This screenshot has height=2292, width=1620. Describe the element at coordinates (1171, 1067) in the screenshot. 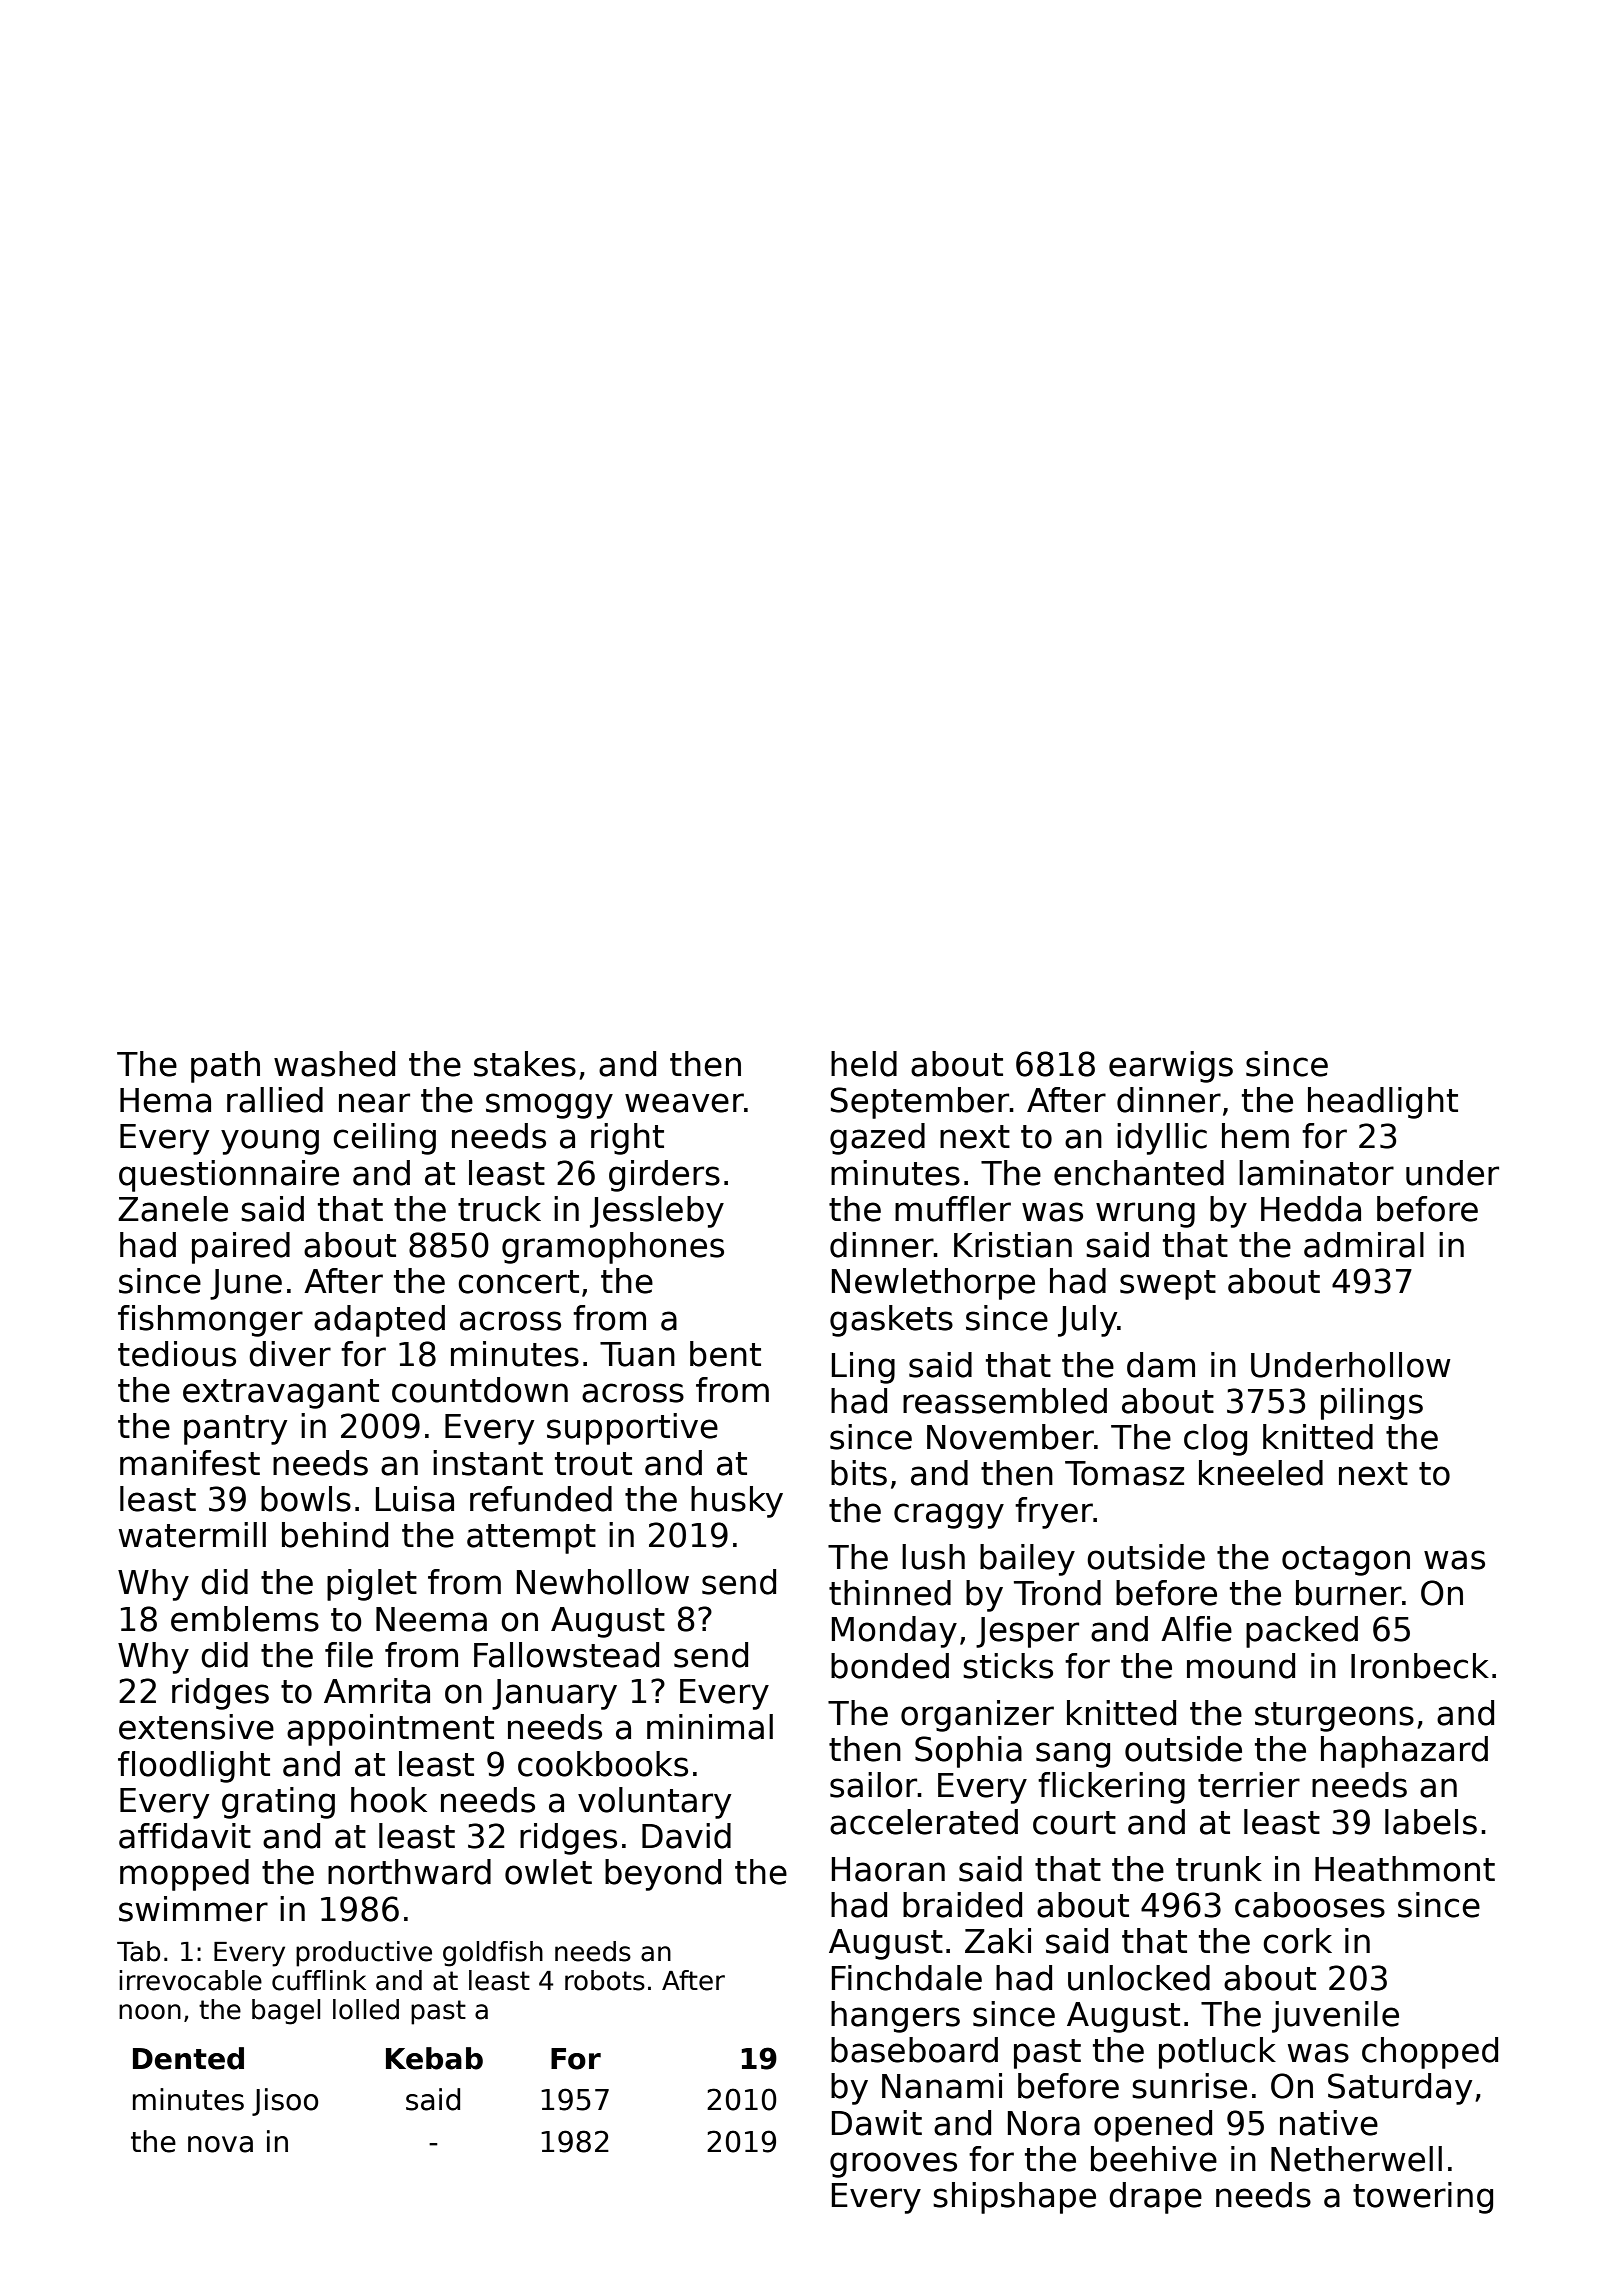

I see `earwigs` at that location.
